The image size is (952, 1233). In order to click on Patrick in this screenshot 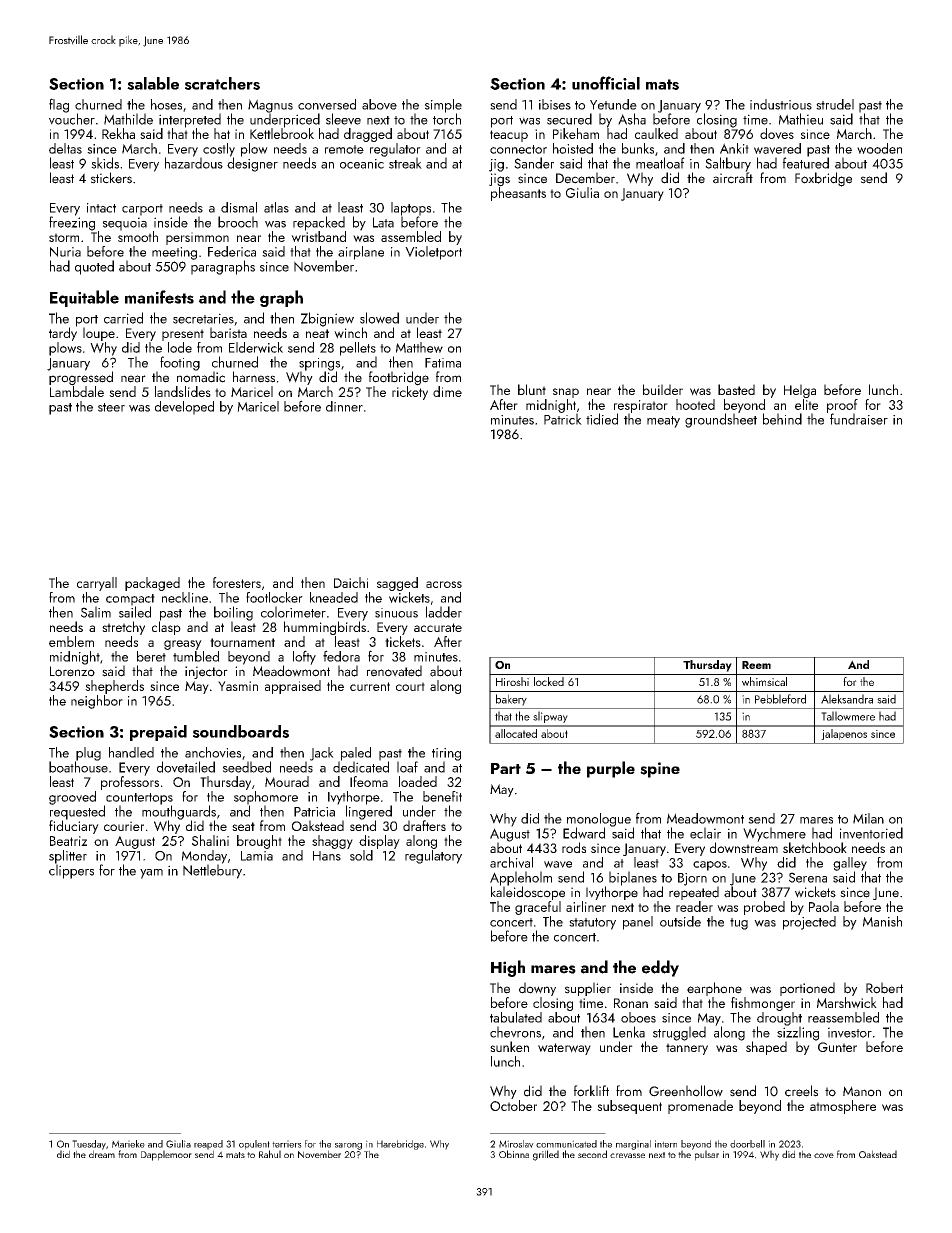, I will do `click(563, 419)`.
